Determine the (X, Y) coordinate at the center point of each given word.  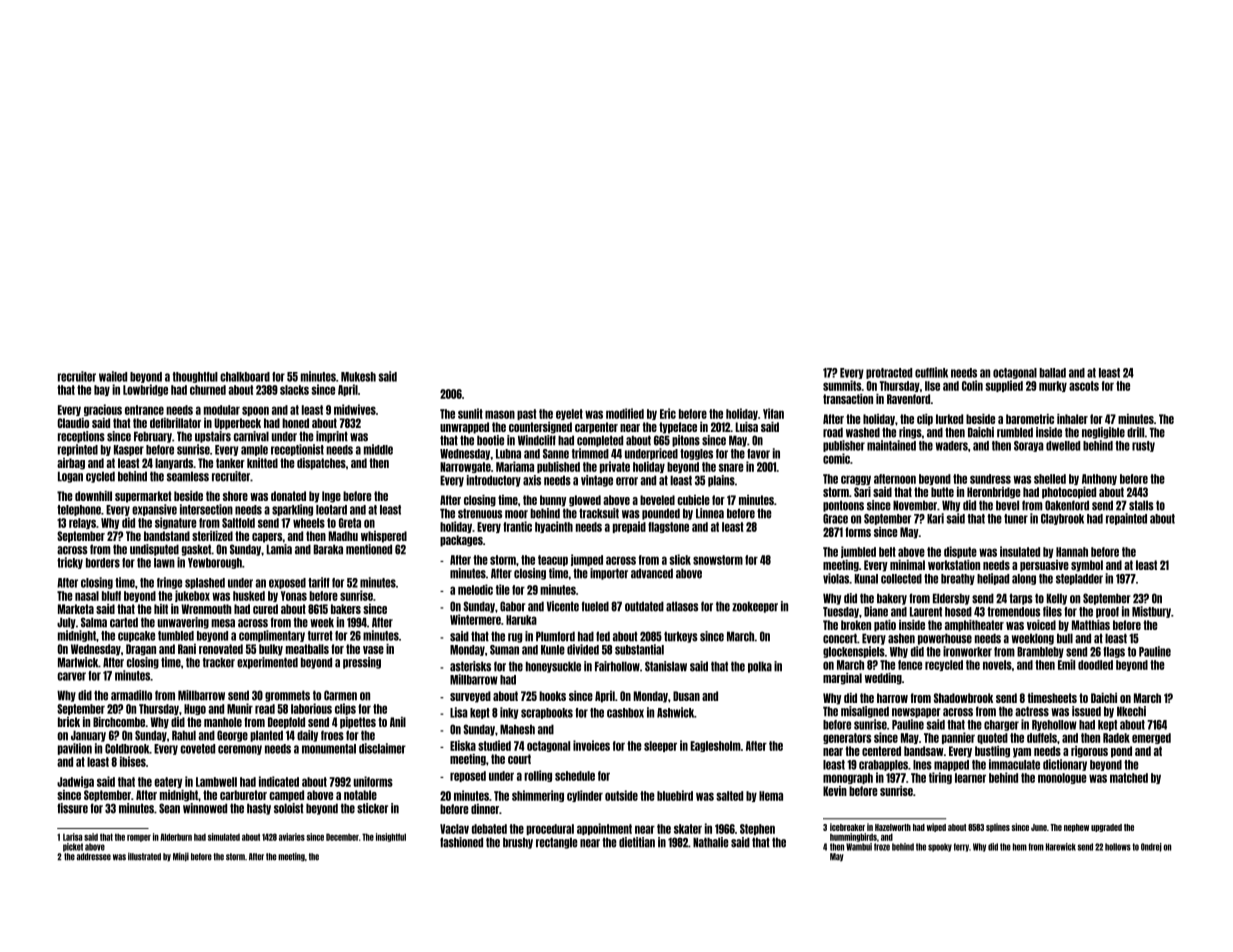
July (66, 623)
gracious (103, 410)
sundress (990, 479)
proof (1107, 612)
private (615, 467)
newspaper (916, 713)
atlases (682, 606)
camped (286, 796)
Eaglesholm (715, 746)
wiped (936, 827)
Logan (70, 477)
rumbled (1015, 432)
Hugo (195, 709)
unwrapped (464, 428)
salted (729, 796)
